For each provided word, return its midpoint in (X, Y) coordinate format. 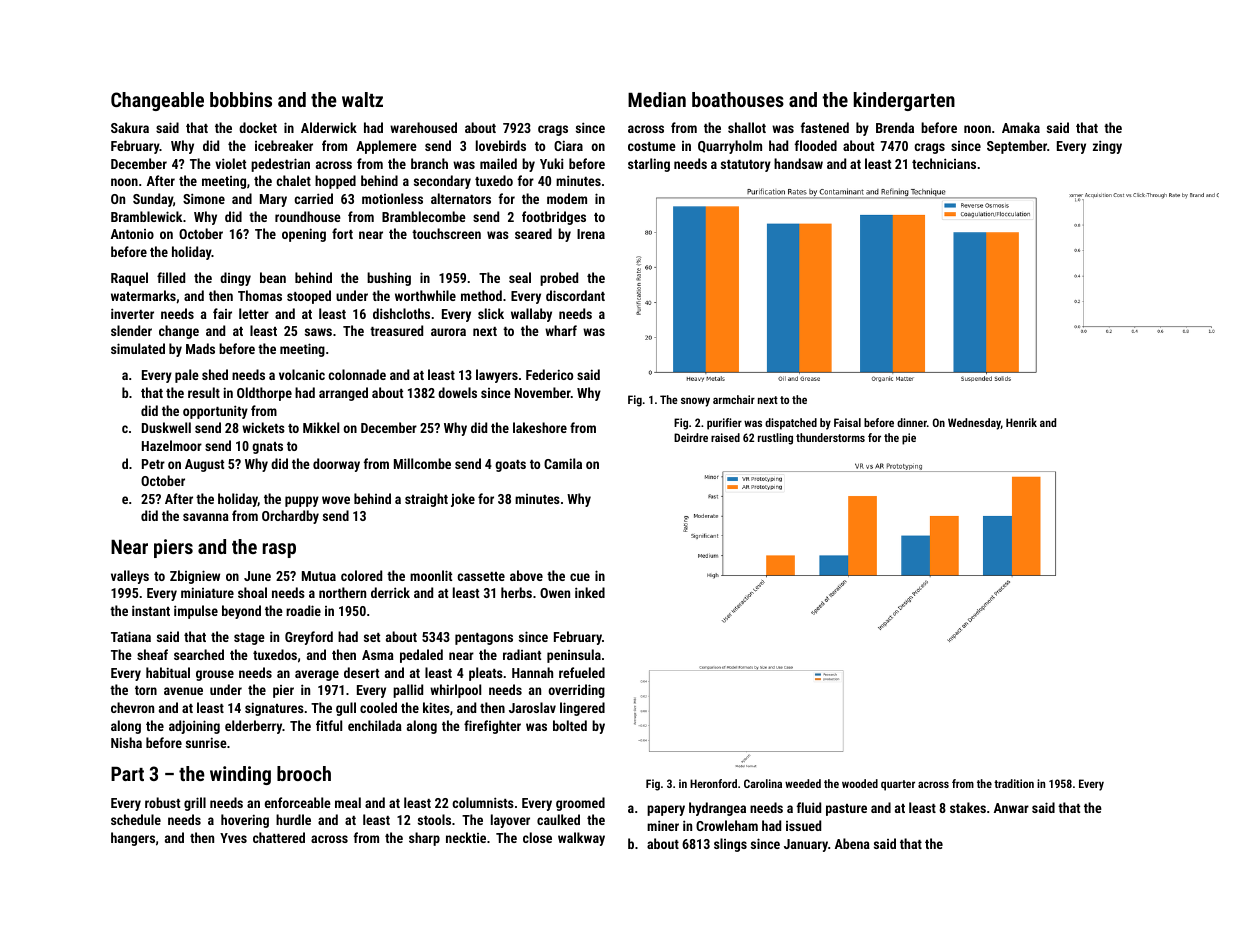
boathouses (738, 99)
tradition (1014, 783)
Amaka (1021, 127)
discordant (575, 295)
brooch (304, 773)
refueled (582, 672)
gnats (267, 448)
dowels (457, 392)
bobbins (241, 99)
